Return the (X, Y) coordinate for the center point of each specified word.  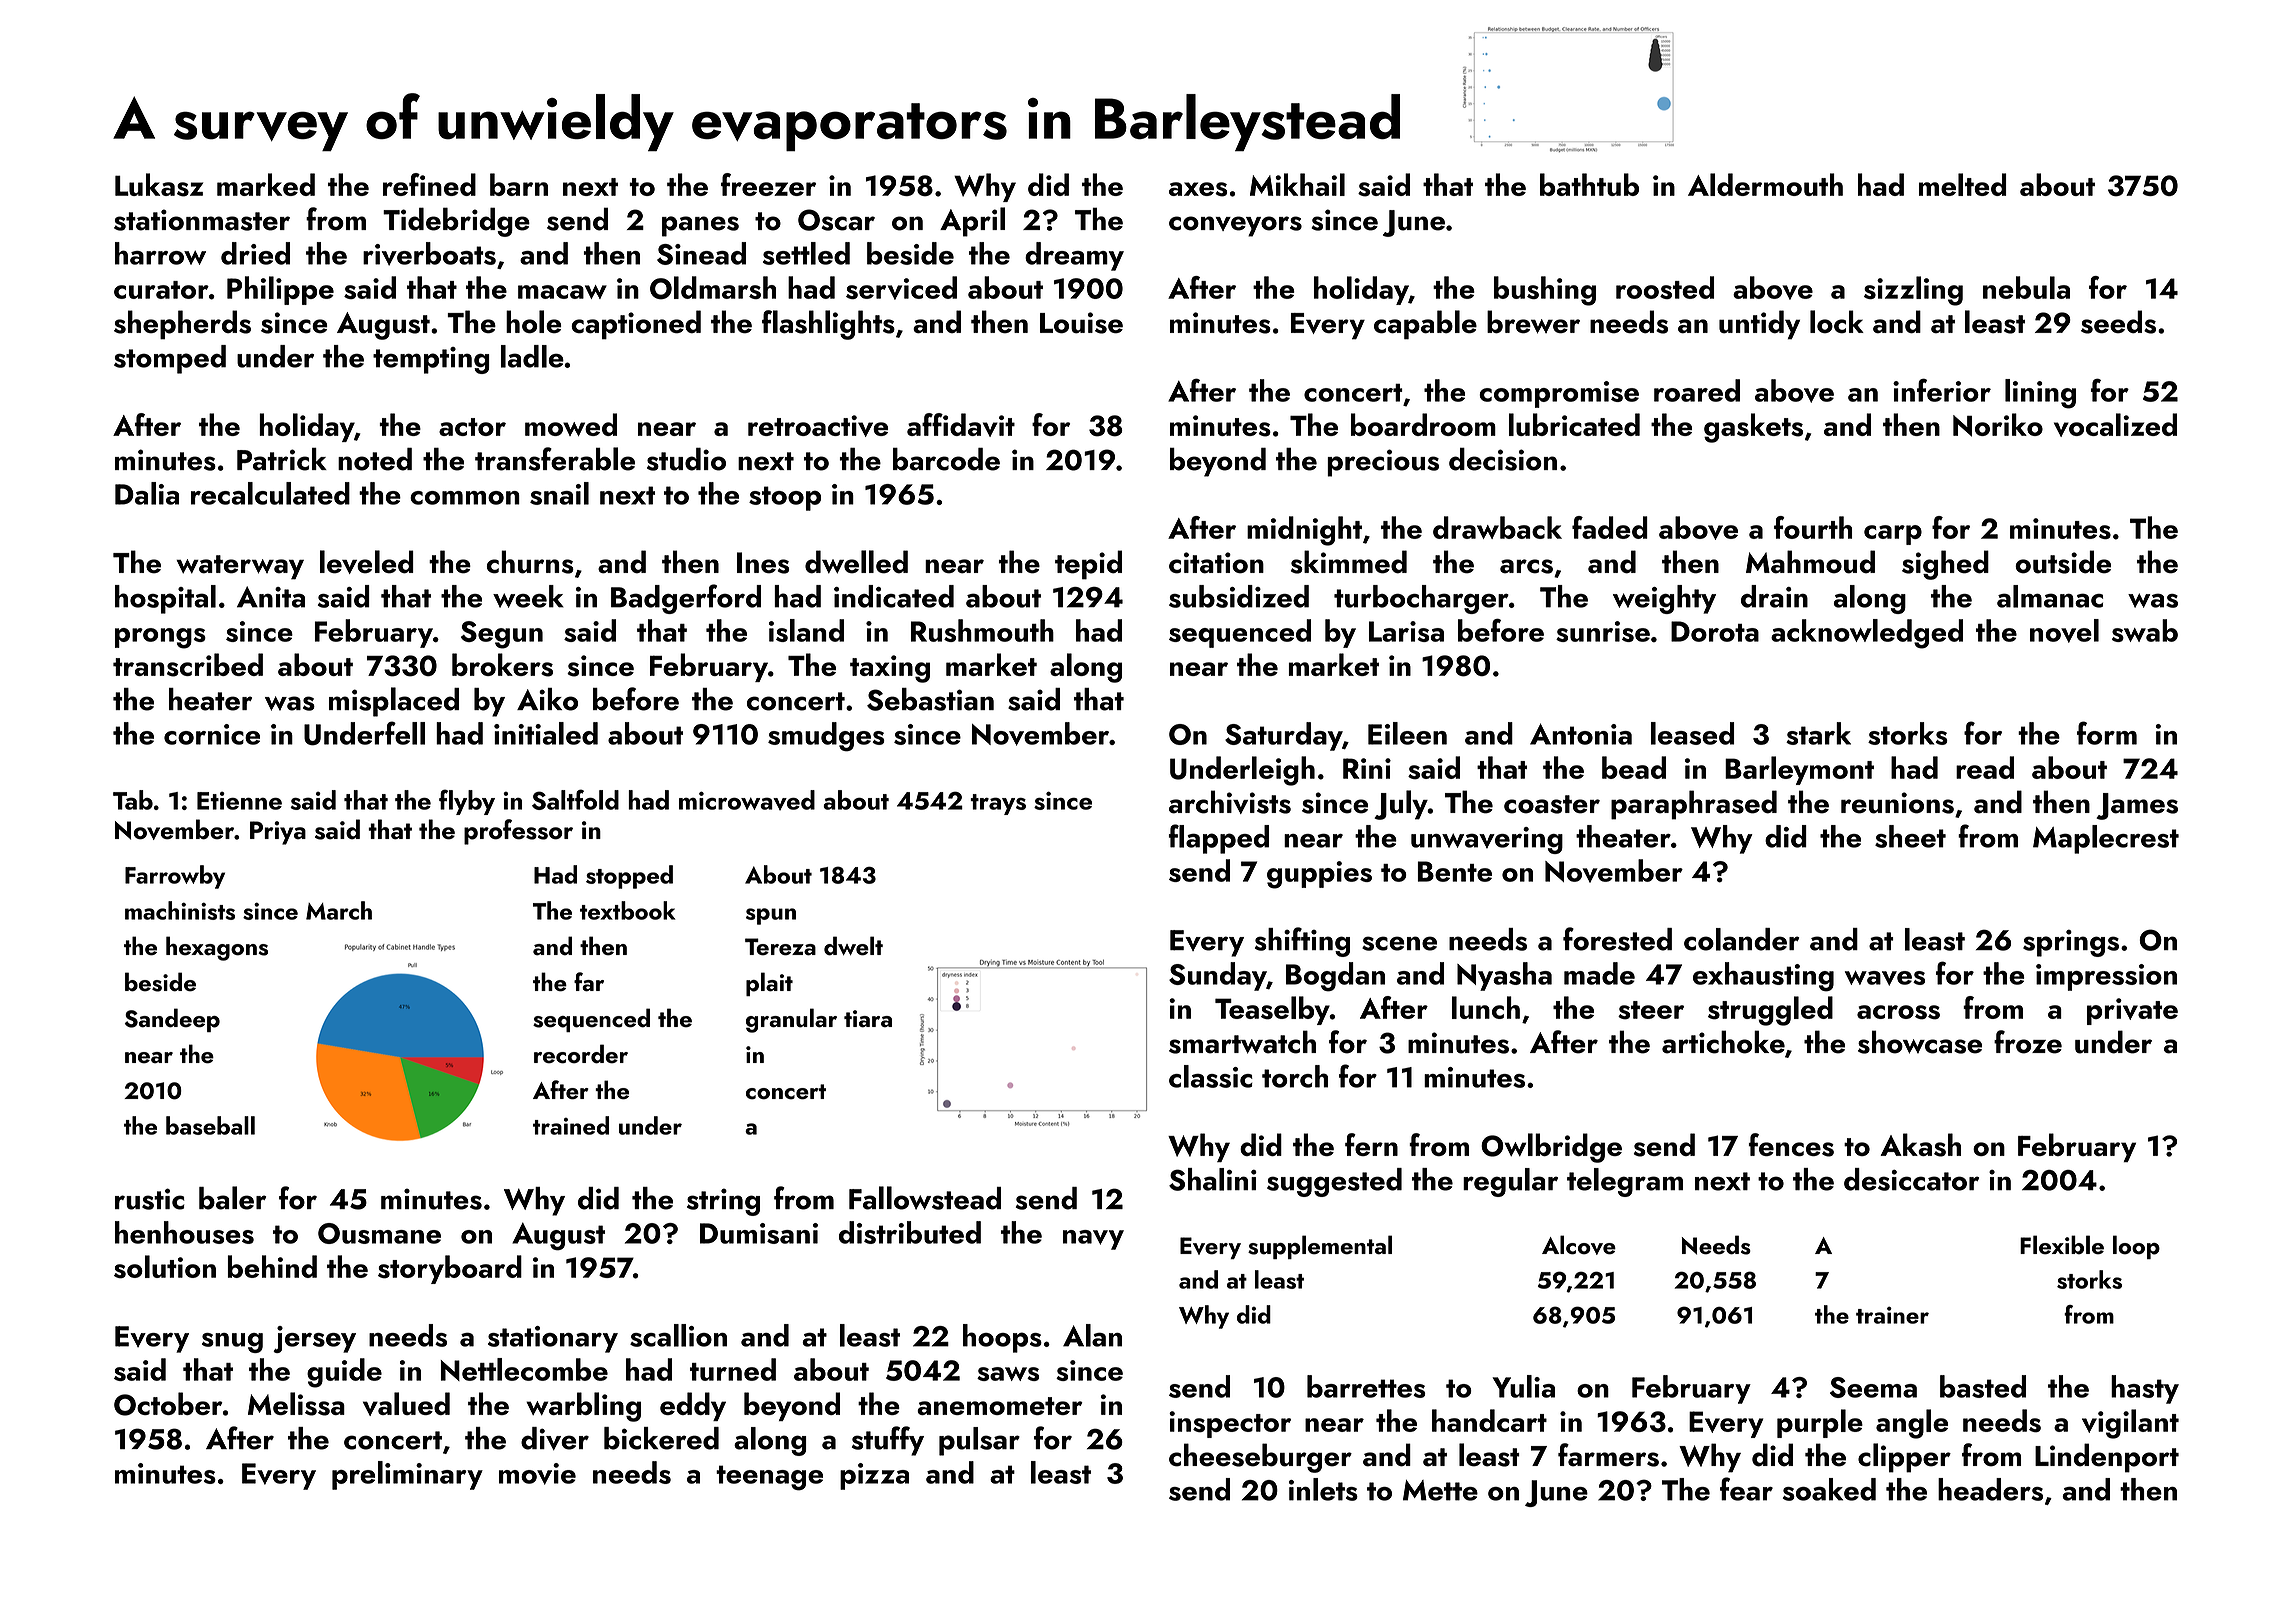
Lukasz (159, 185)
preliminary (407, 1475)
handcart (1489, 1420)
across (1898, 1012)
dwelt (853, 946)
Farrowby (175, 877)
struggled (1770, 1011)
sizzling (1913, 291)
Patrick (282, 459)
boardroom (1423, 424)
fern (1371, 1144)
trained (571, 1125)
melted (1962, 184)
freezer (768, 184)
